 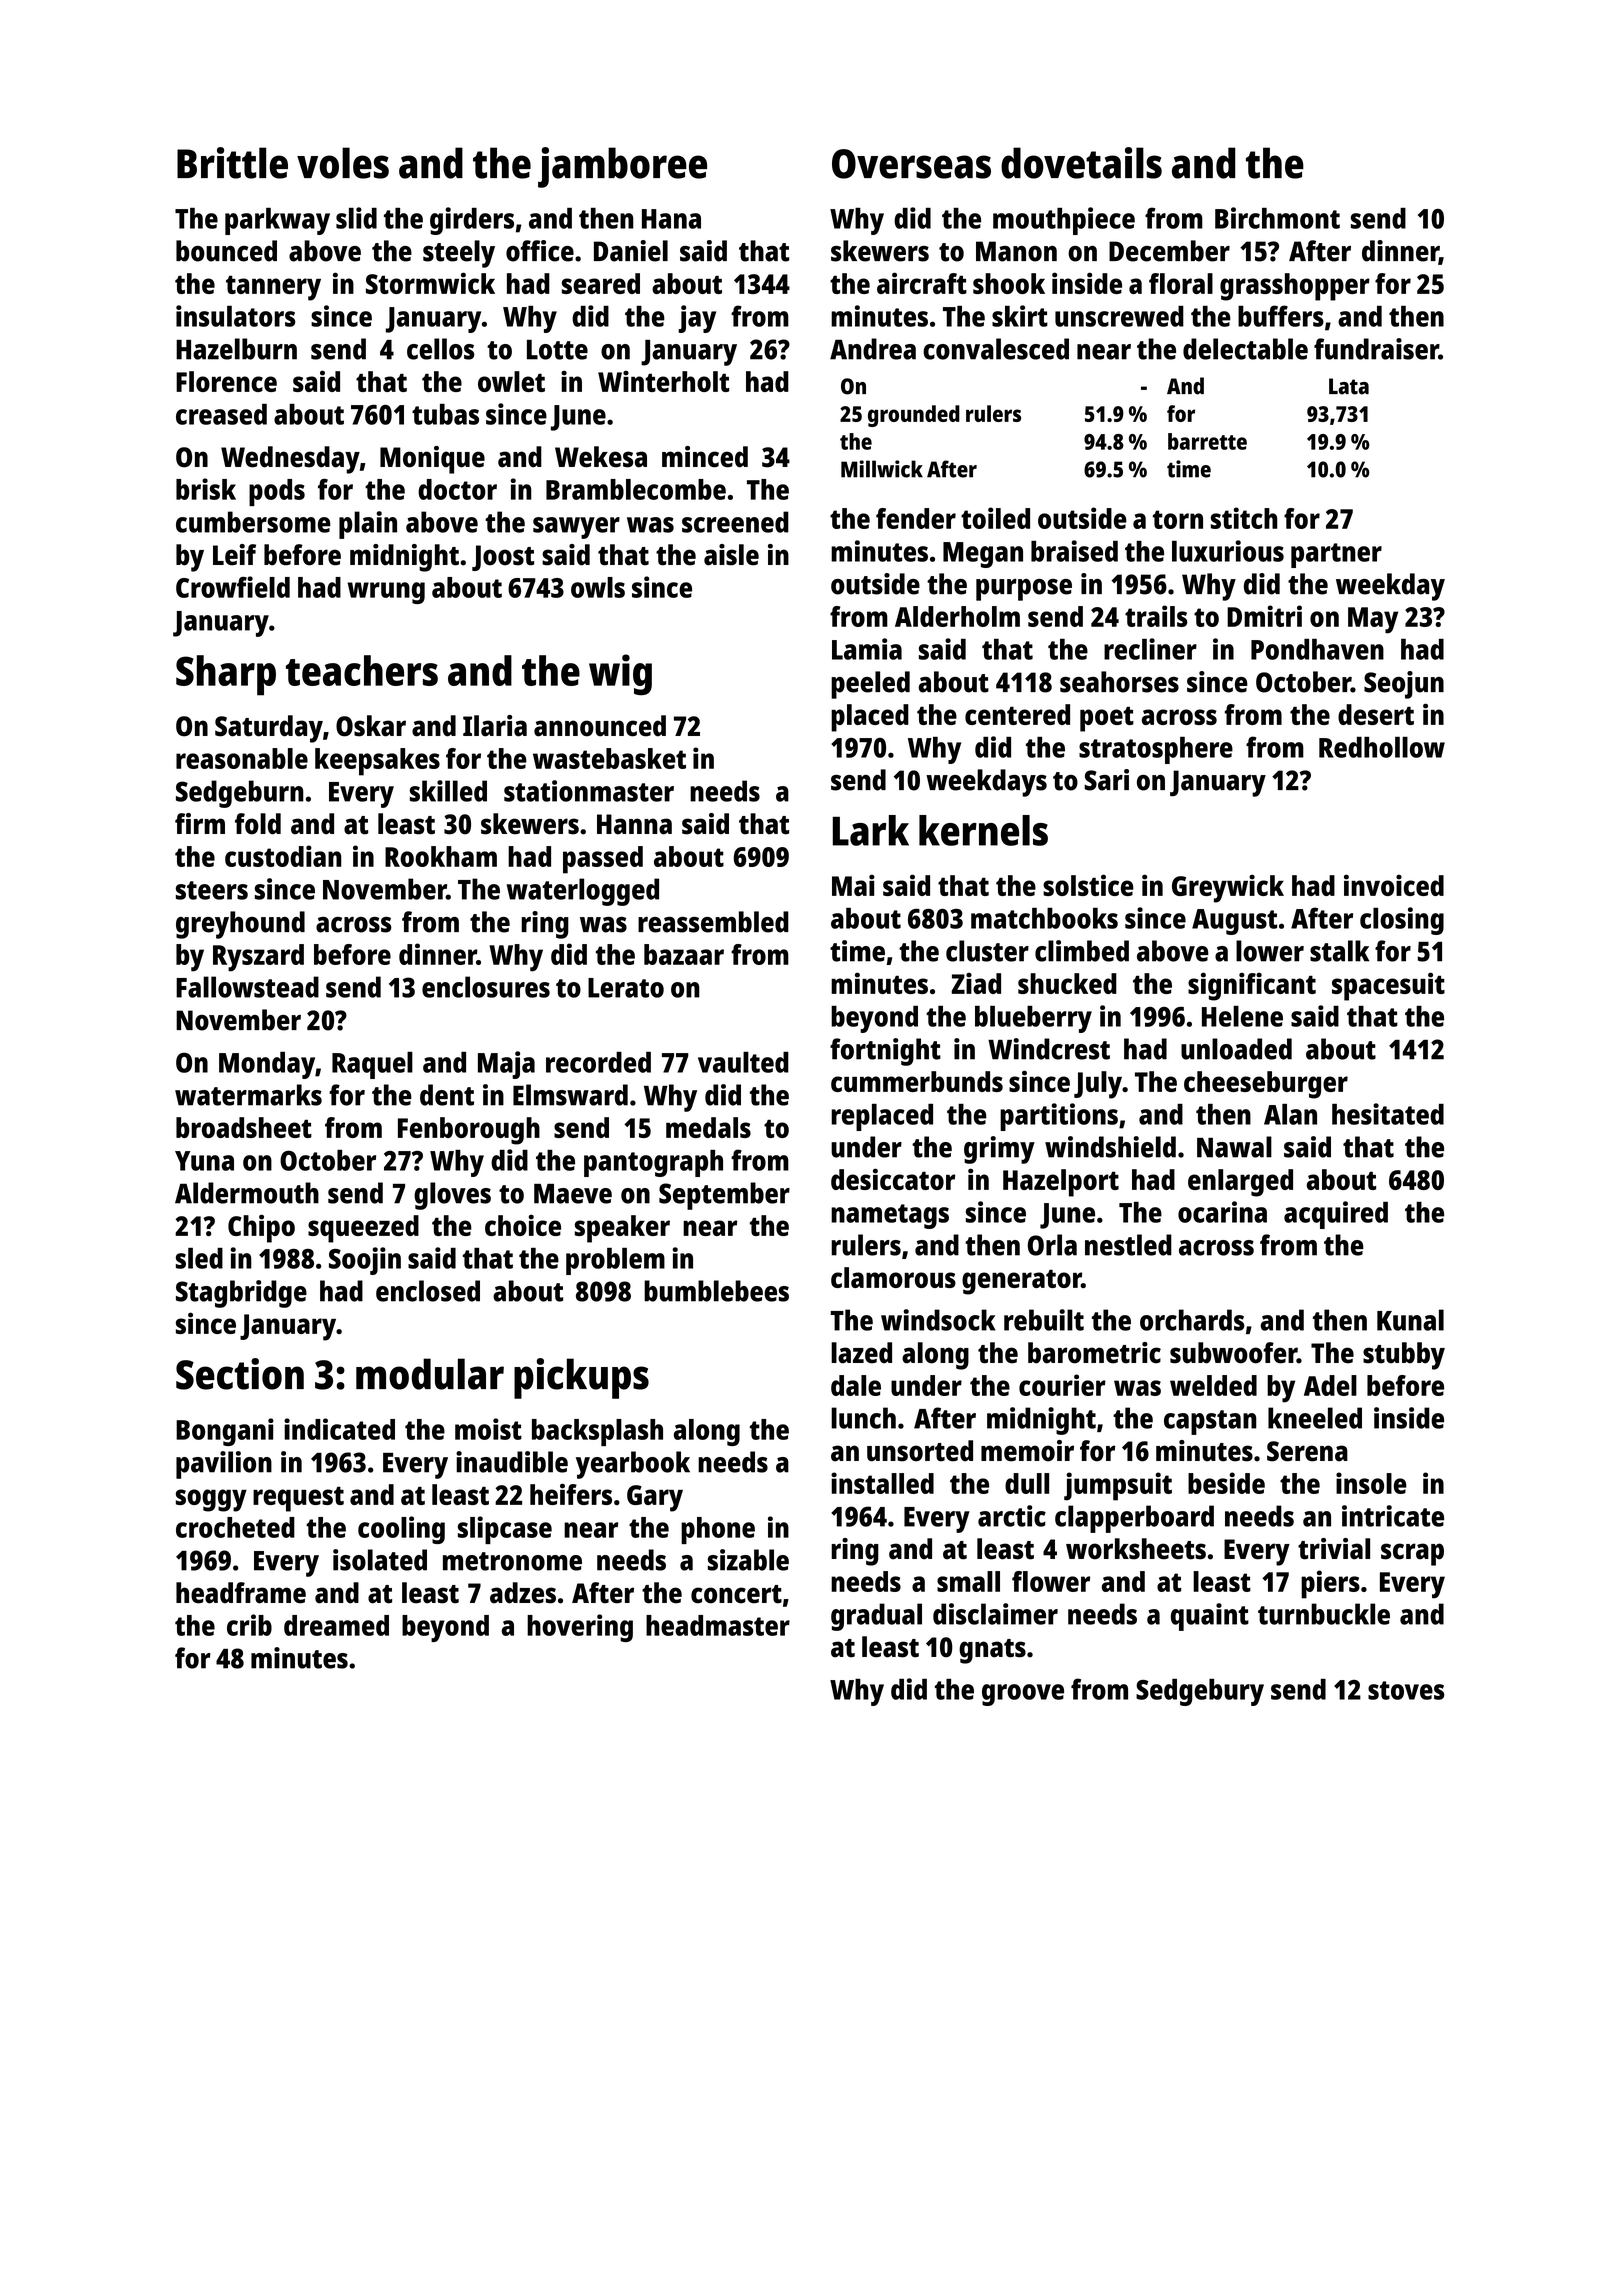 I want to click on insulators, so click(x=236, y=316).
